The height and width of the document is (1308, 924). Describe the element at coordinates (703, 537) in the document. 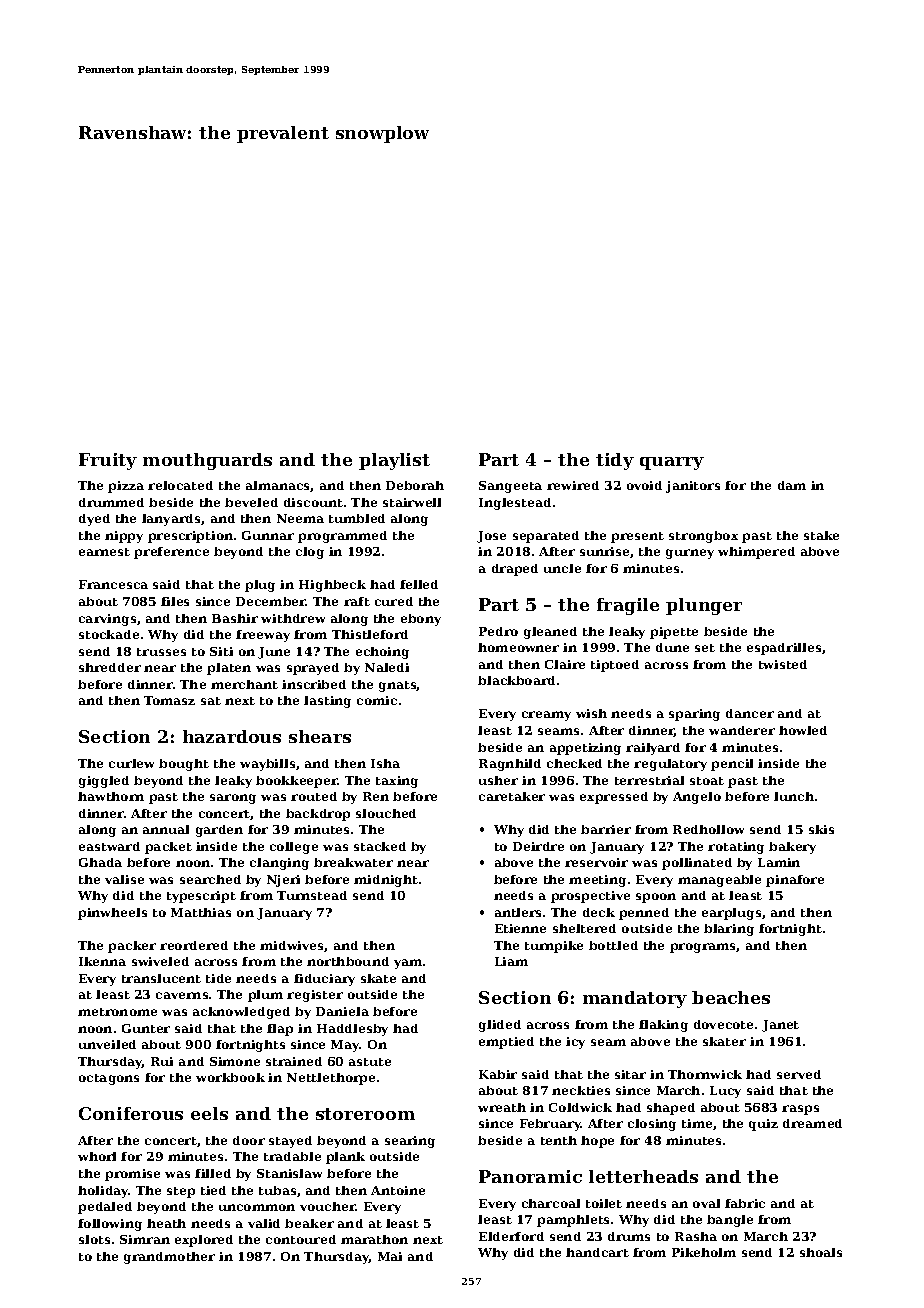

I see `strongbox` at that location.
